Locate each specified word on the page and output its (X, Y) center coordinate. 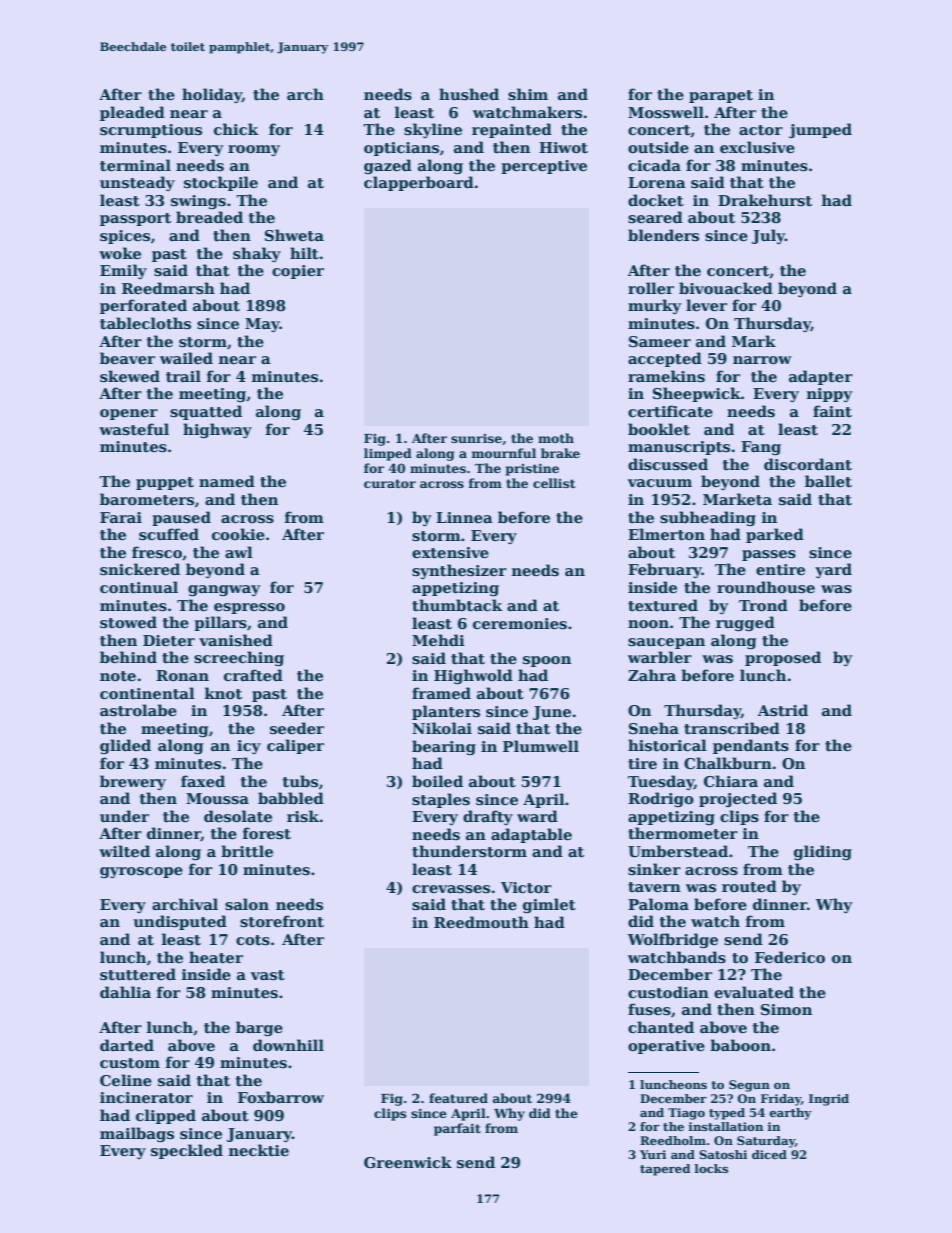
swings (198, 202)
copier (298, 272)
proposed (783, 658)
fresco (157, 552)
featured (458, 1098)
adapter (821, 377)
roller (651, 288)
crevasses (451, 889)
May (262, 325)
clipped (166, 1116)
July (768, 236)
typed (727, 1114)
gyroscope (141, 872)
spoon (547, 661)
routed (749, 886)
